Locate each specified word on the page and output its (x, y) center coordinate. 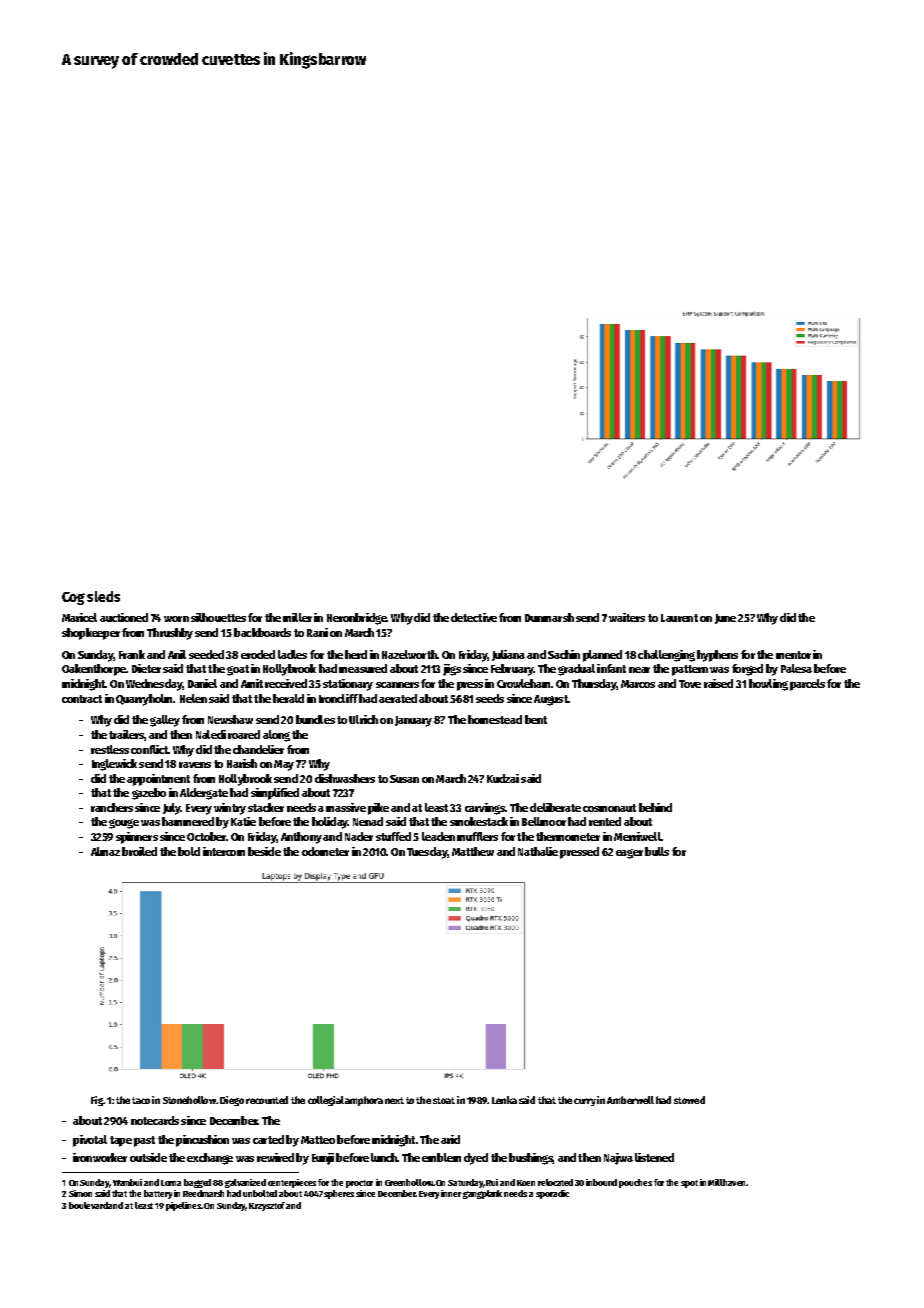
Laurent (679, 618)
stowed (689, 1100)
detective (474, 617)
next (394, 1100)
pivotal (90, 1141)
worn (176, 619)
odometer (325, 851)
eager (629, 854)
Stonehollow (189, 1100)
